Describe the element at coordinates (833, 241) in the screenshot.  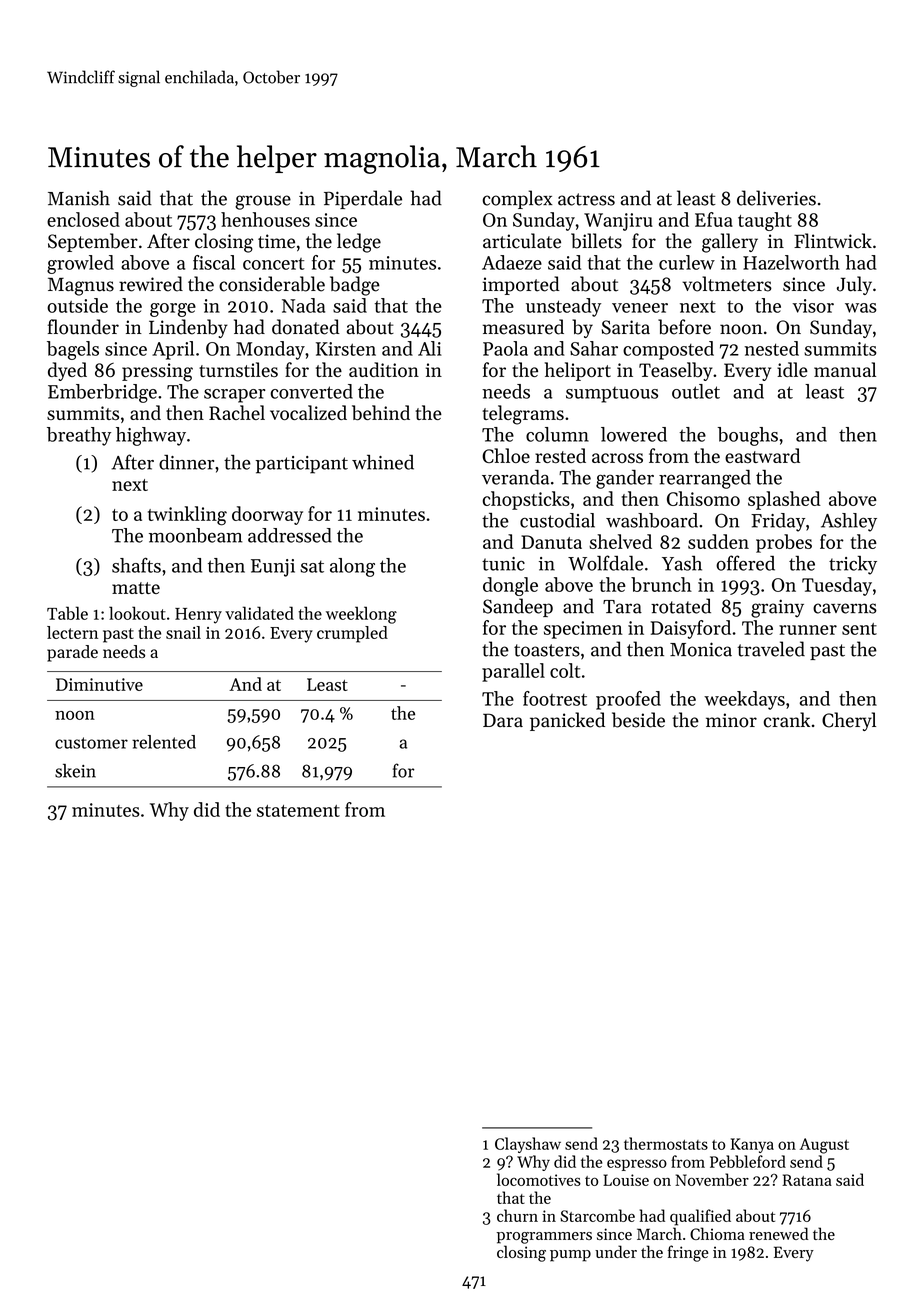
I see `Flintwick` at that location.
